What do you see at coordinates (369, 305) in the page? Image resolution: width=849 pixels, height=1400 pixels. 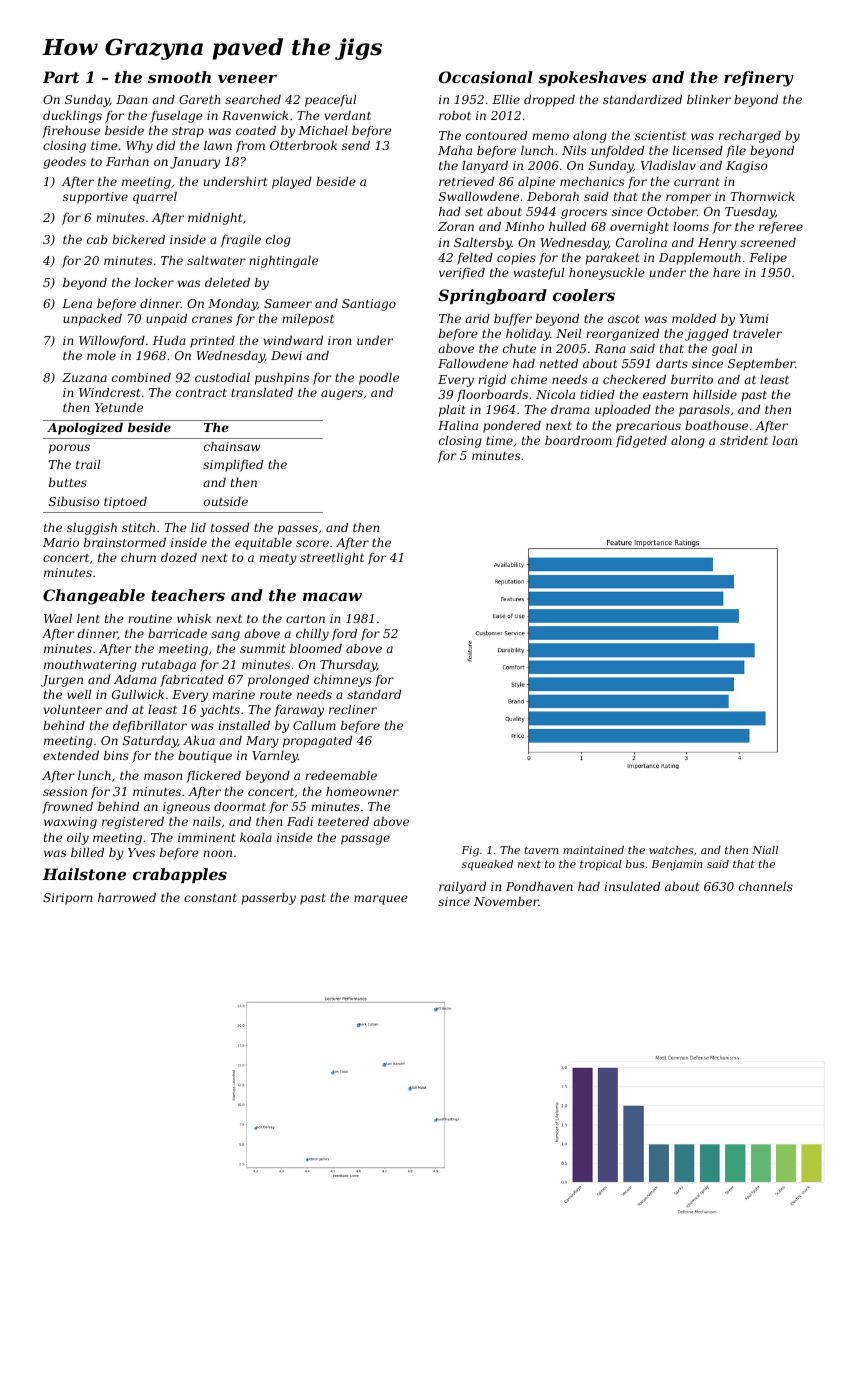 I see `Santiago` at bounding box center [369, 305].
